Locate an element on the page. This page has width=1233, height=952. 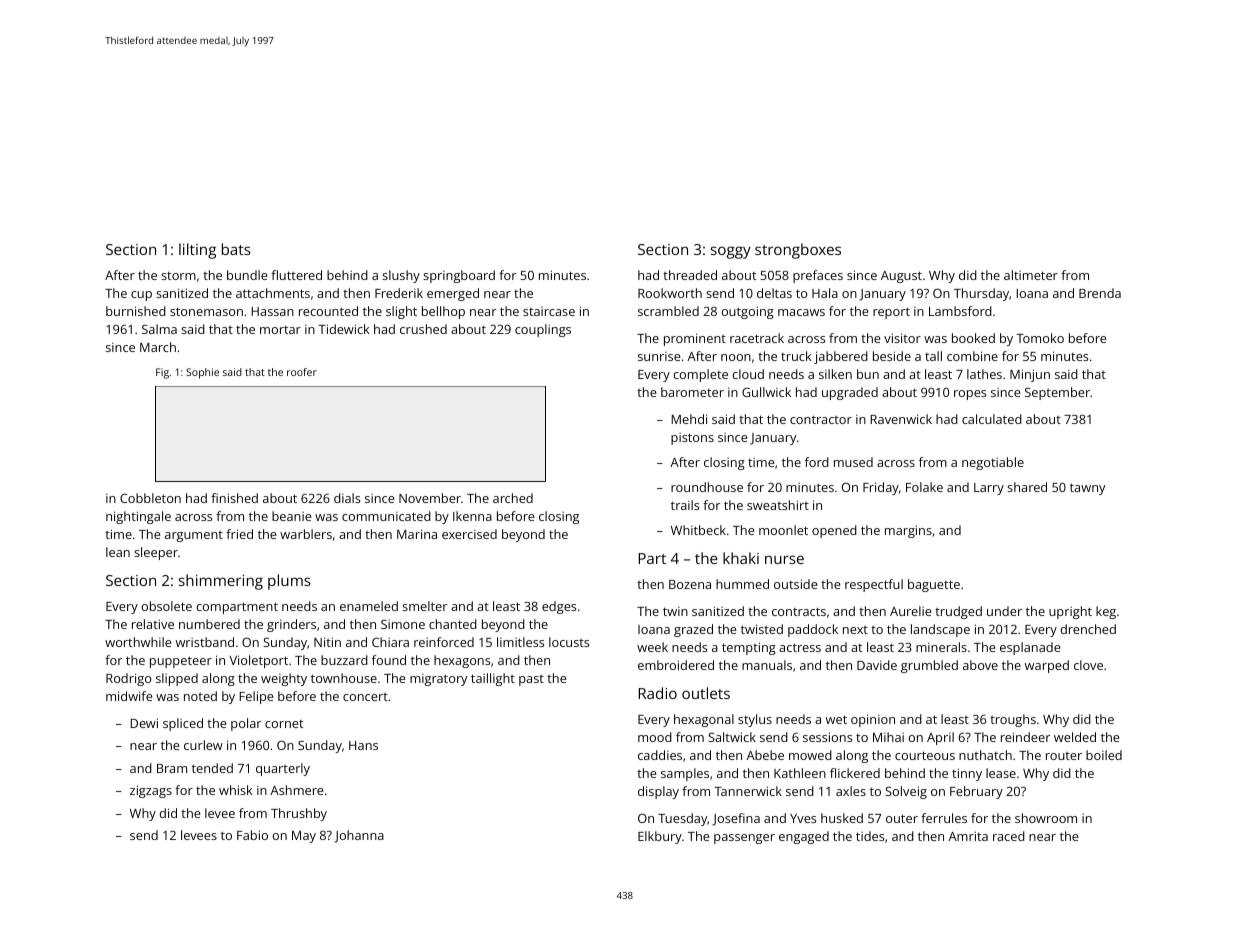
margins is located at coordinates (908, 531).
